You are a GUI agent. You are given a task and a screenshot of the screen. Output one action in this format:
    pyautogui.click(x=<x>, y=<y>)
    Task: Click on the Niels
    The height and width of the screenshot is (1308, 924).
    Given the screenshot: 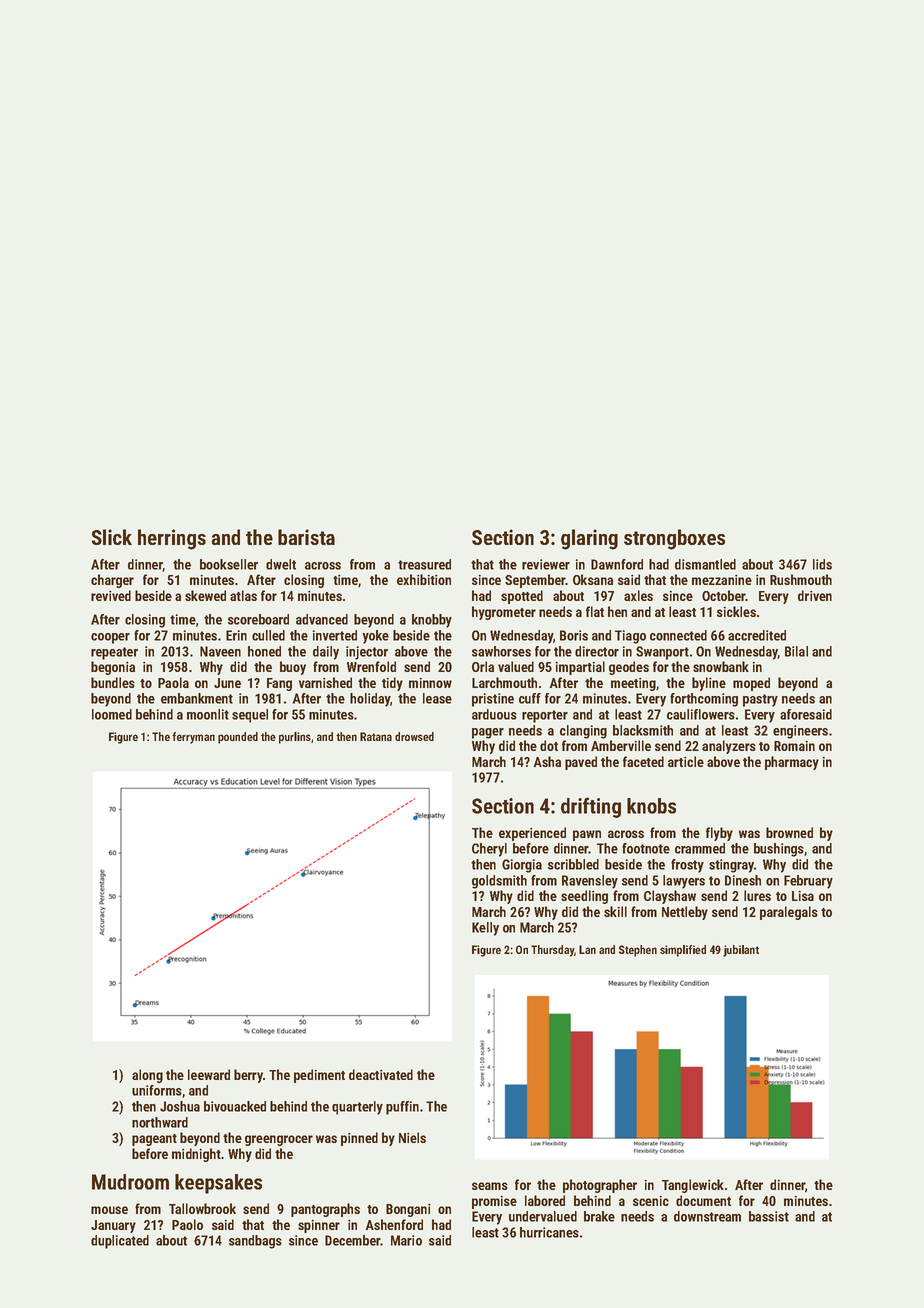 What is the action you would take?
    pyautogui.click(x=412, y=1137)
